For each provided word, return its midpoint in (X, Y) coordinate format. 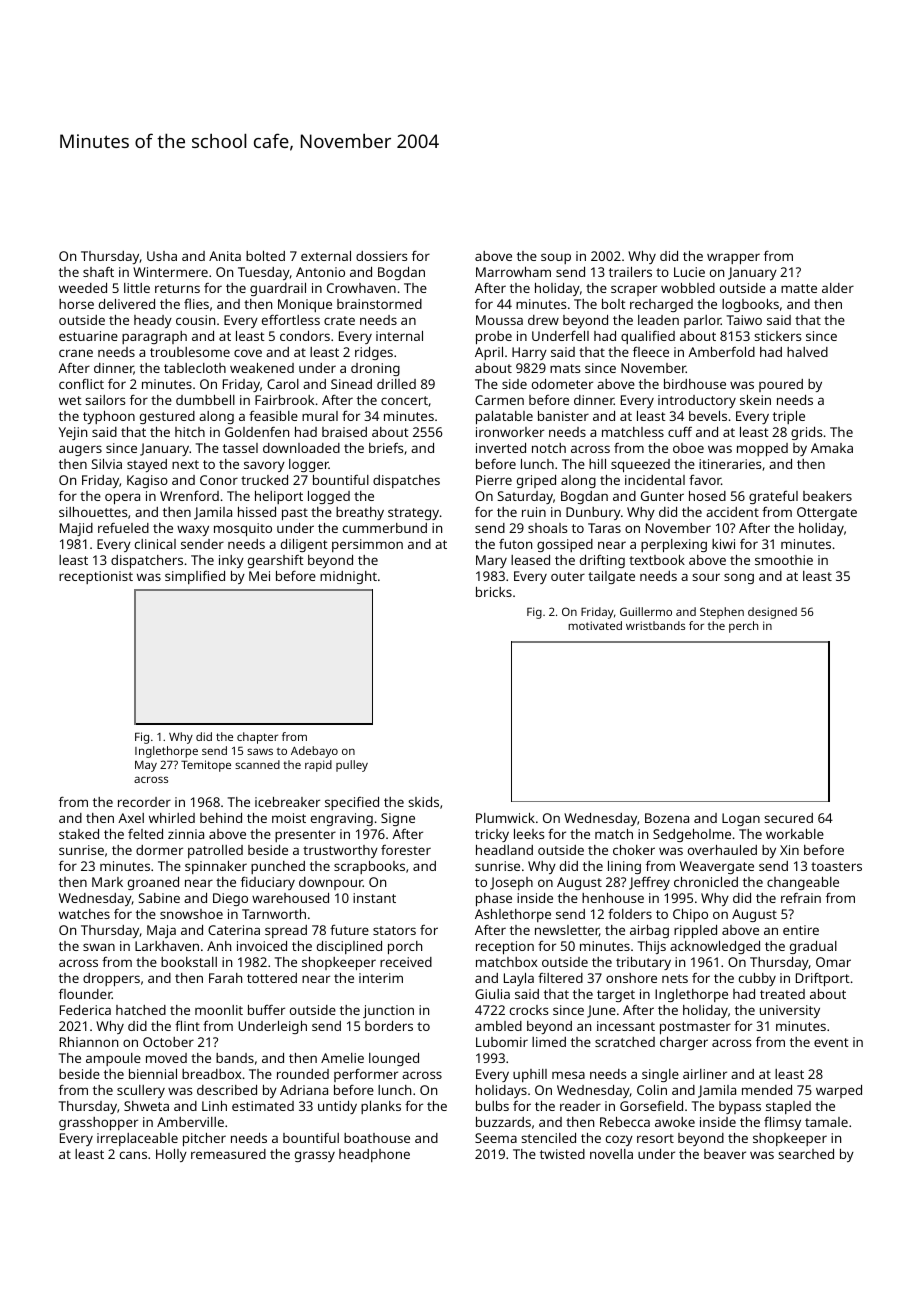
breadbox (212, 1074)
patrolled (215, 851)
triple (789, 417)
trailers (630, 272)
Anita (225, 256)
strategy (413, 514)
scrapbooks (369, 867)
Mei (259, 576)
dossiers (381, 256)
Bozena (667, 818)
